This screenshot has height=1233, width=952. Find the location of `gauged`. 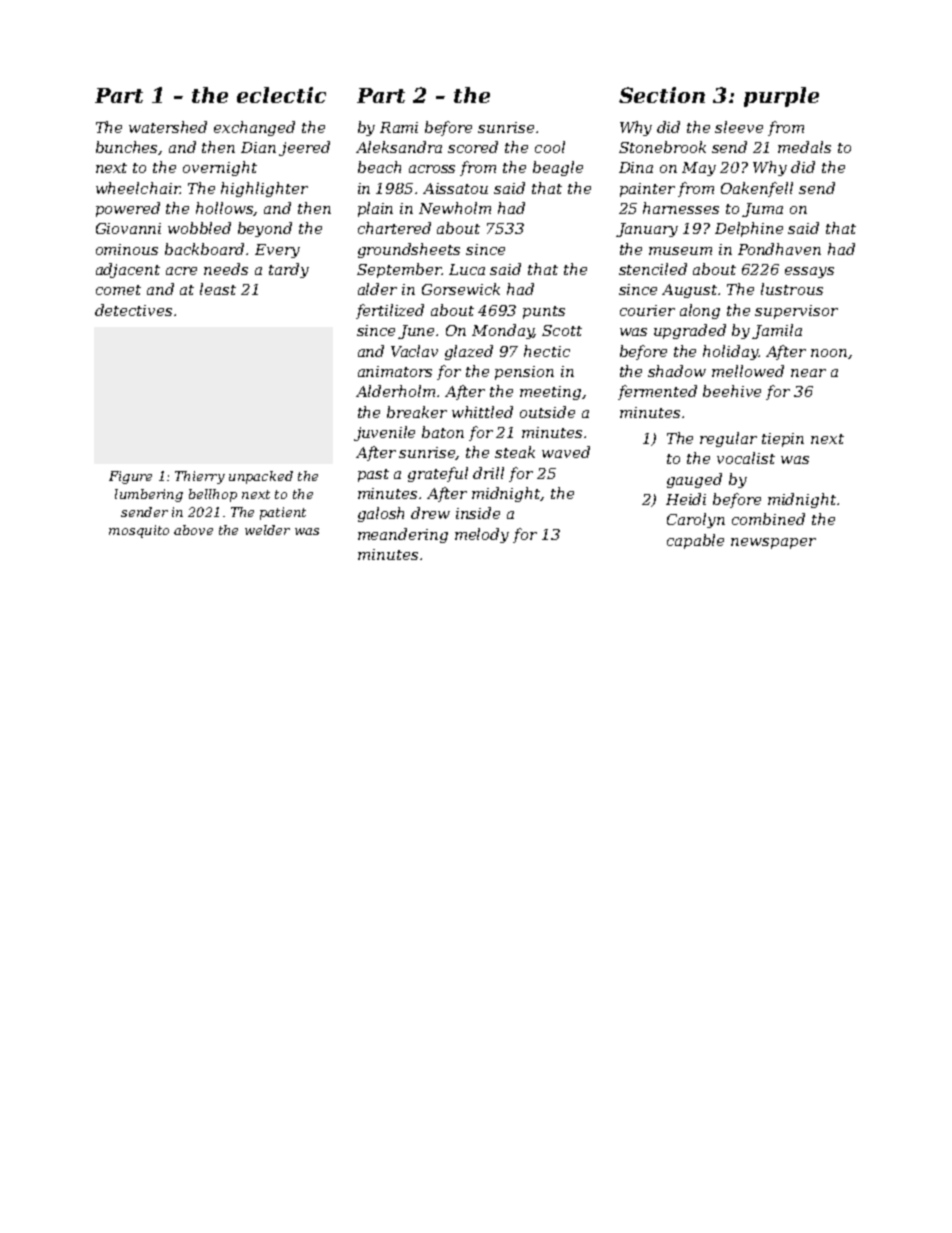

gauged is located at coordinates (694, 480).
